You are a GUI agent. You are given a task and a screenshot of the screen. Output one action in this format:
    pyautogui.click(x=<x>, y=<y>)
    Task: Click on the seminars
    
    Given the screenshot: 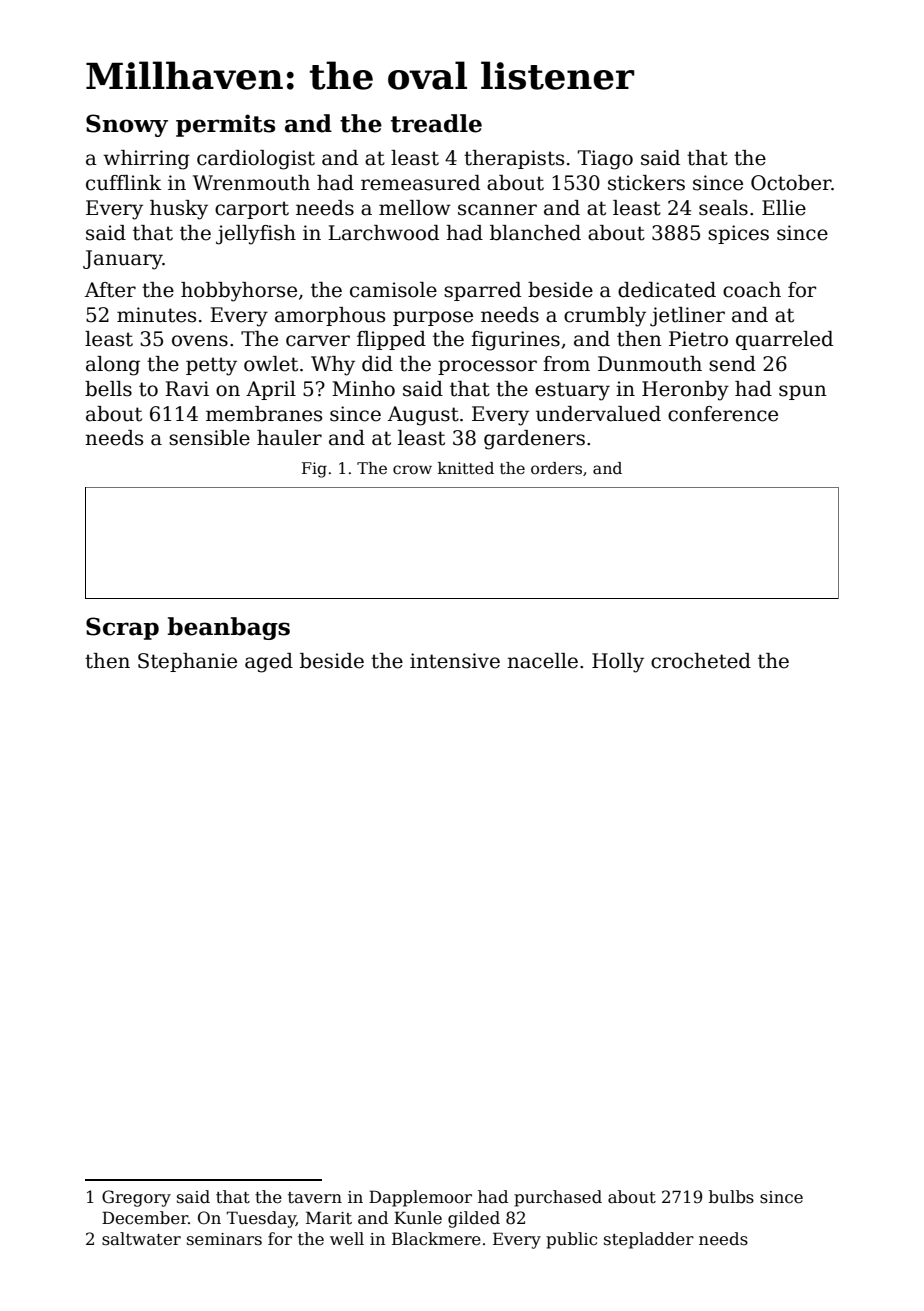 What is the action you would take?
    pyautogui.click(x=224, y=1239)
